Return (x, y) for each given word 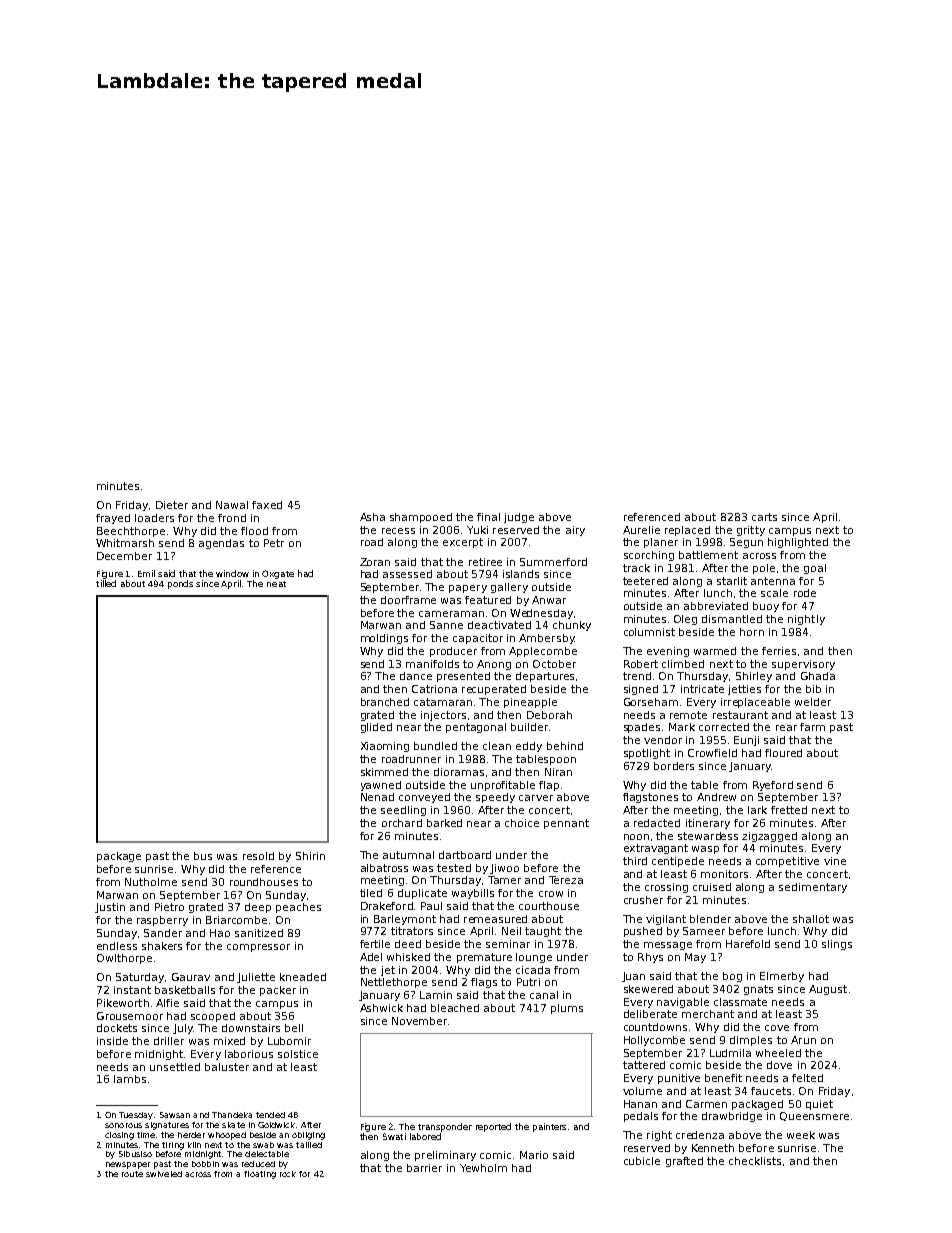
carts (764, 517)
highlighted (798, 543)
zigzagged (769, 837)
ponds (180, 584)
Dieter (172, 505)
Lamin (436, 995)
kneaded (303, 977)
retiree (485, 562)
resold (258, 856)
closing (119, 1136)
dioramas (459, 772)
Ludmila (730, 1053)
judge (519, 518)
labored (425, 1136)
